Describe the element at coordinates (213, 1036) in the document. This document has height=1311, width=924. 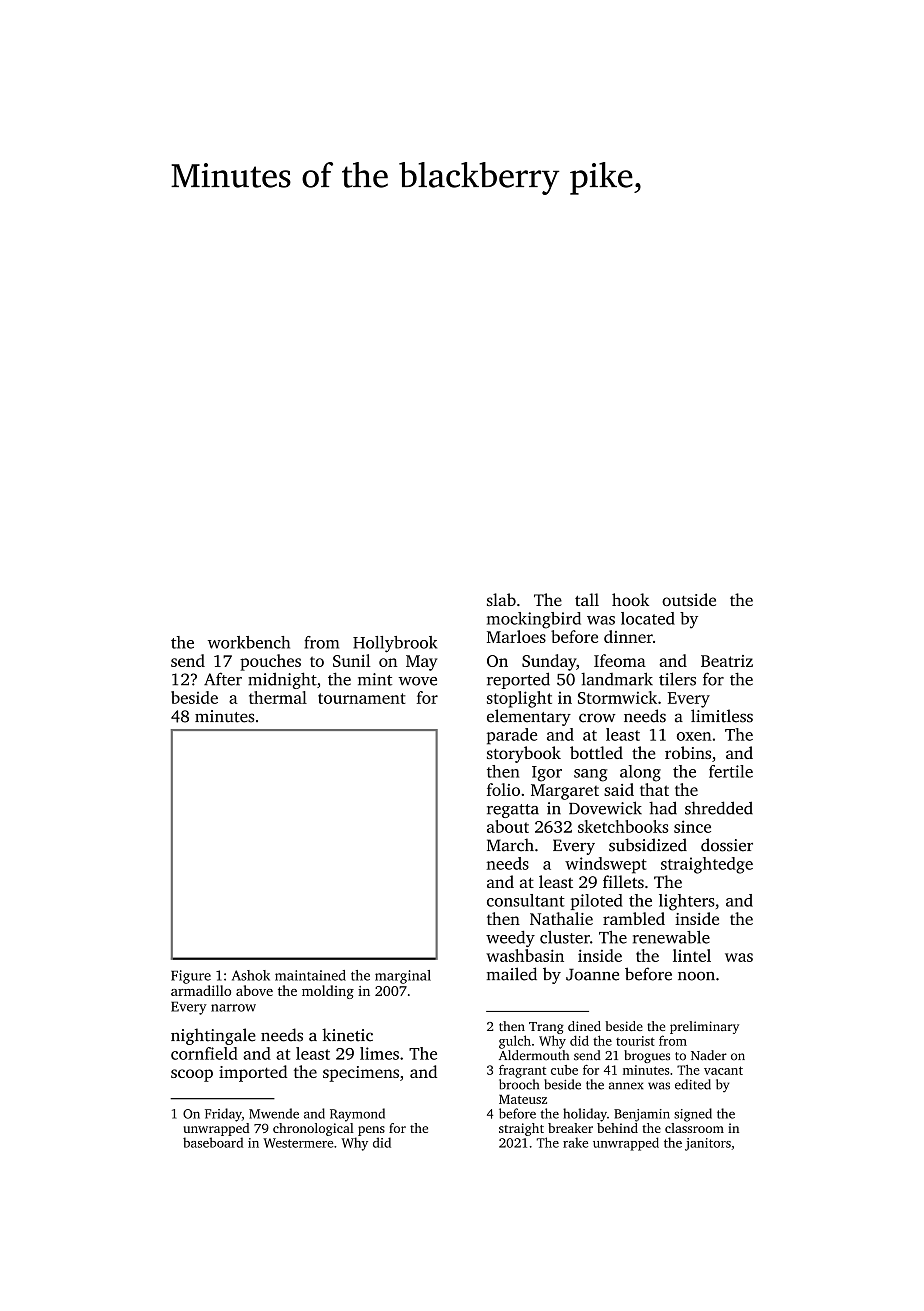
I see `nightingale` at that location.
